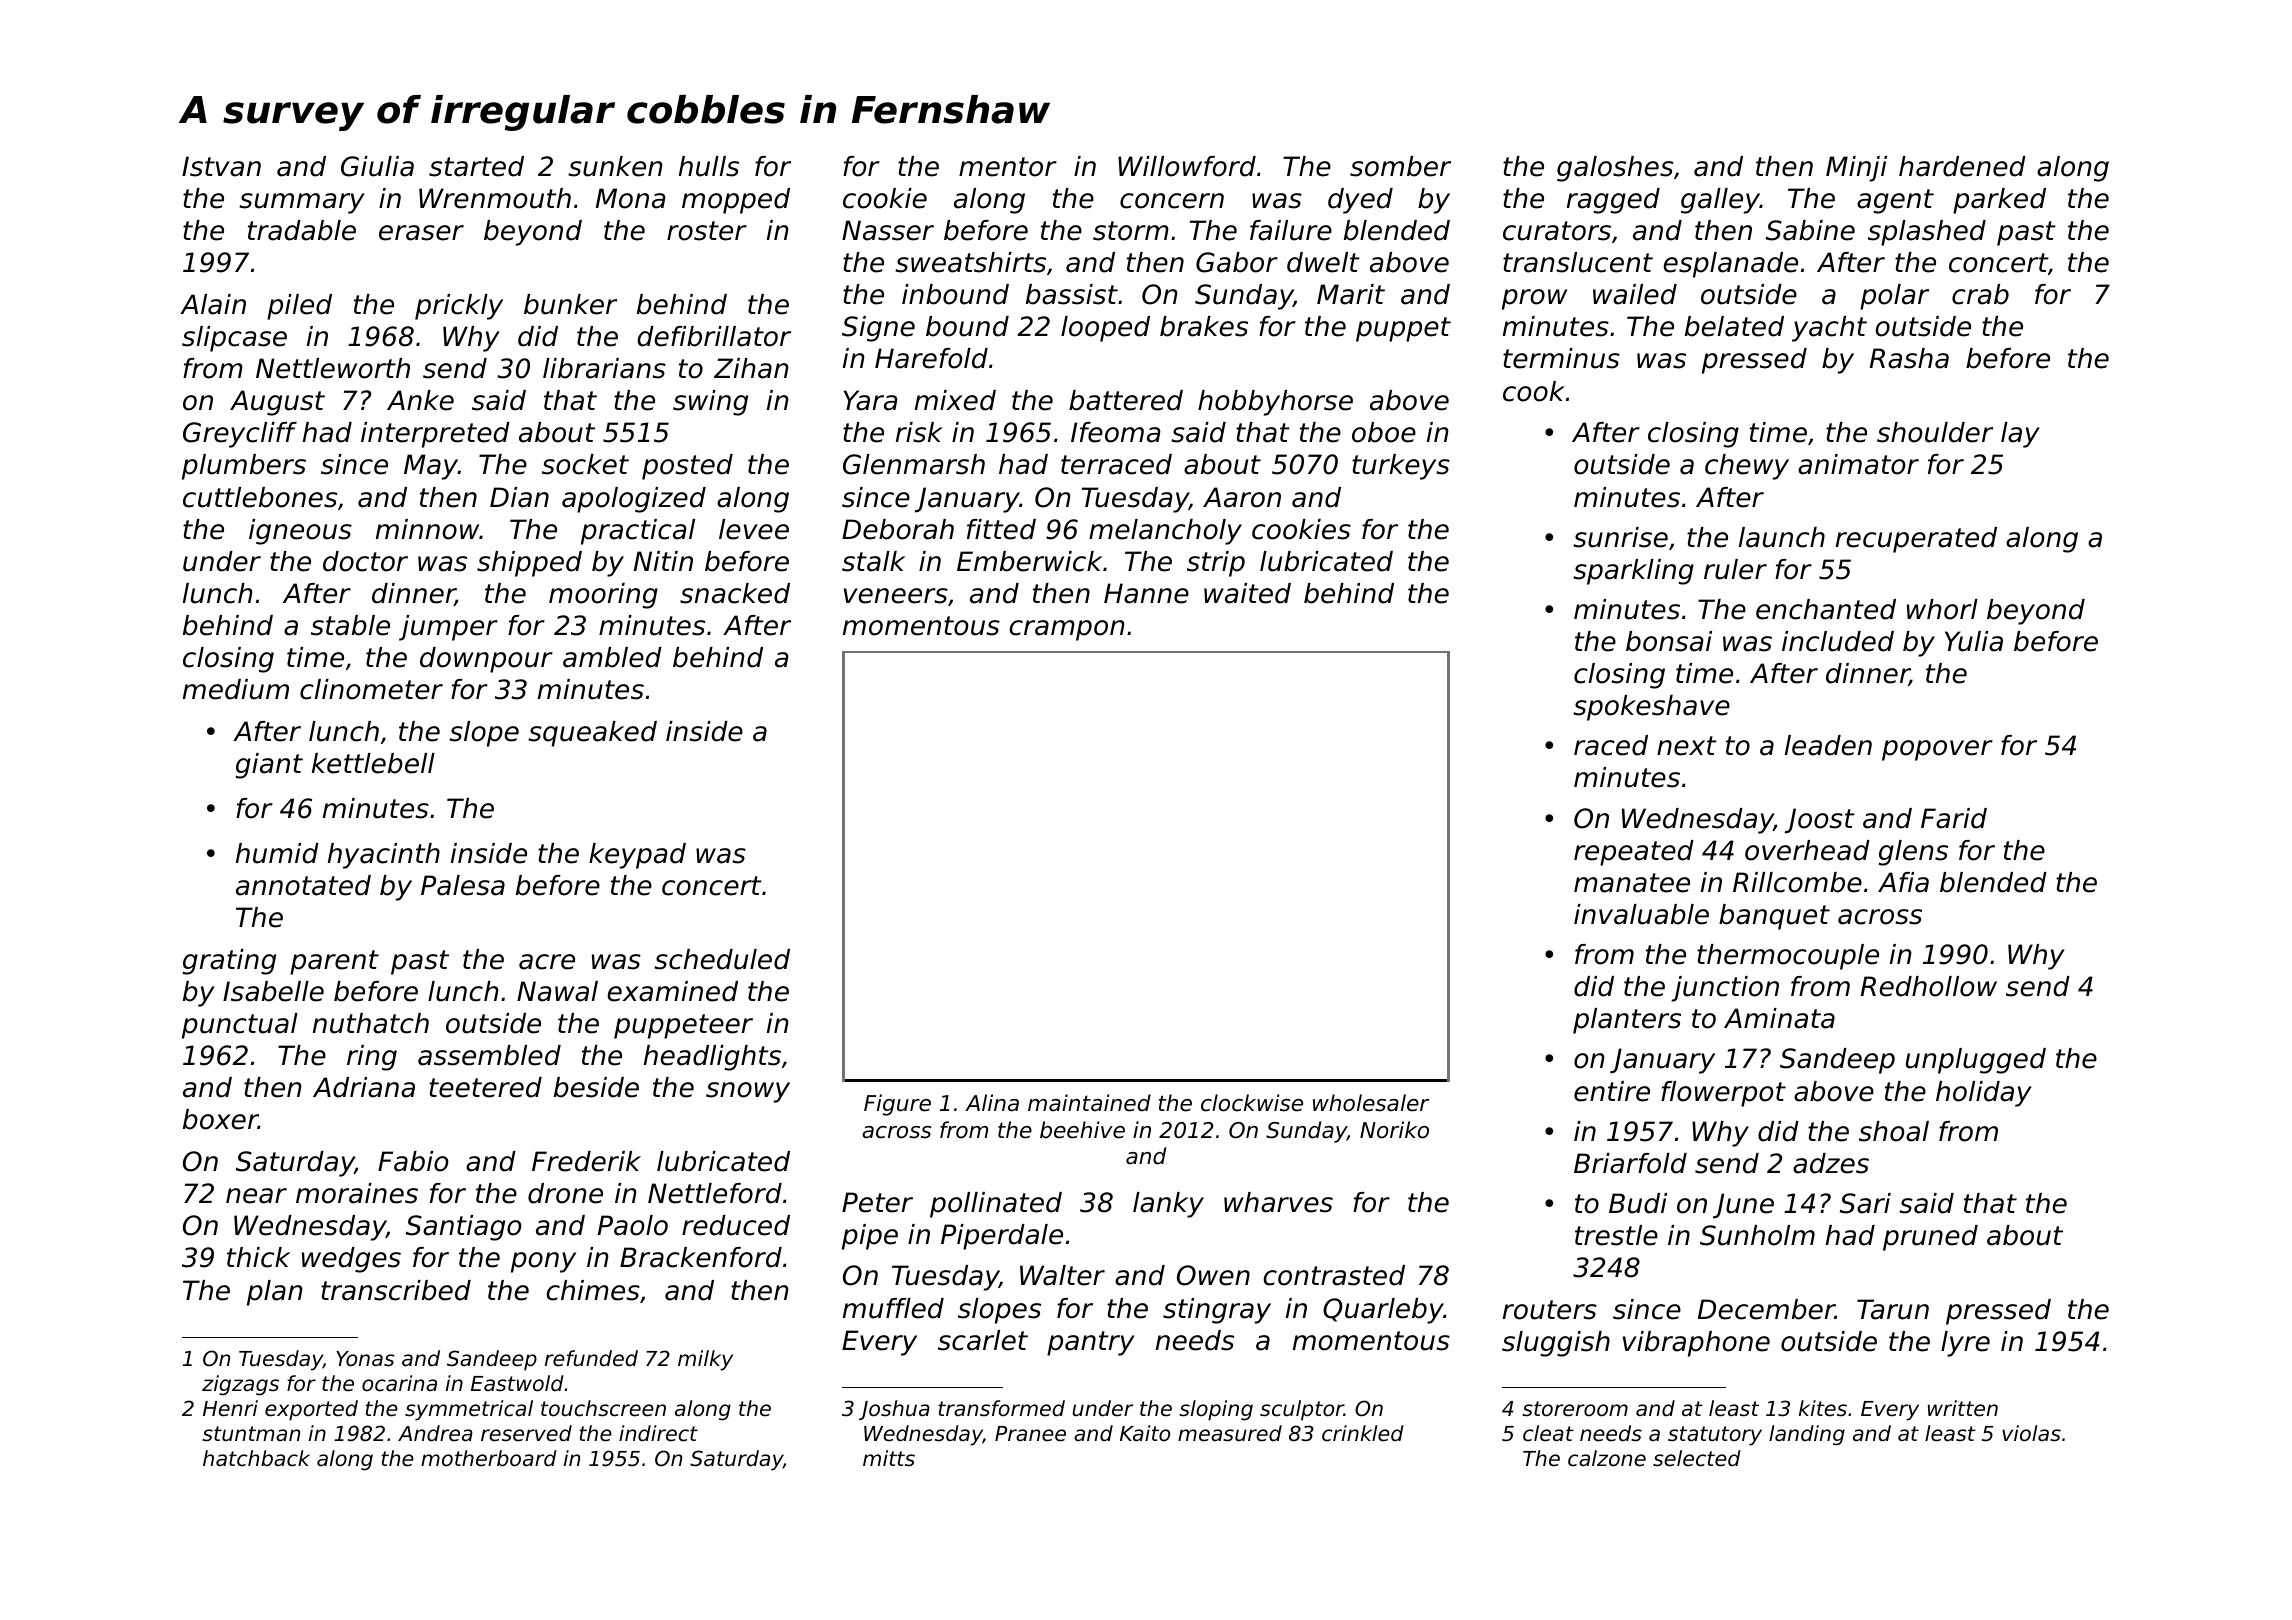  I want to click on wharves, so click(1278, 1202).
